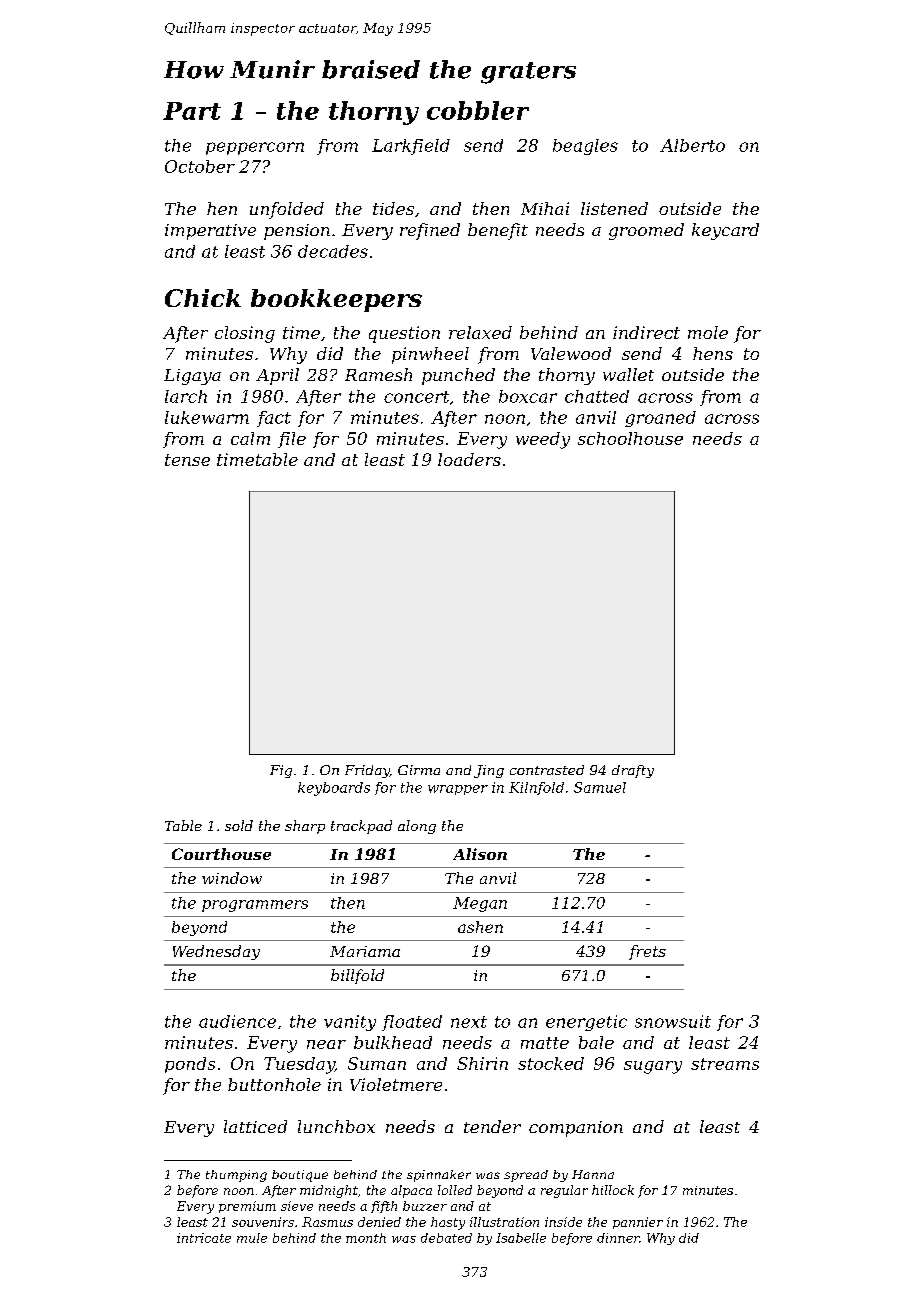 Image resolution: width=924 pixels, height=1311 pixels. I want to click on along, so click(417, 827).
